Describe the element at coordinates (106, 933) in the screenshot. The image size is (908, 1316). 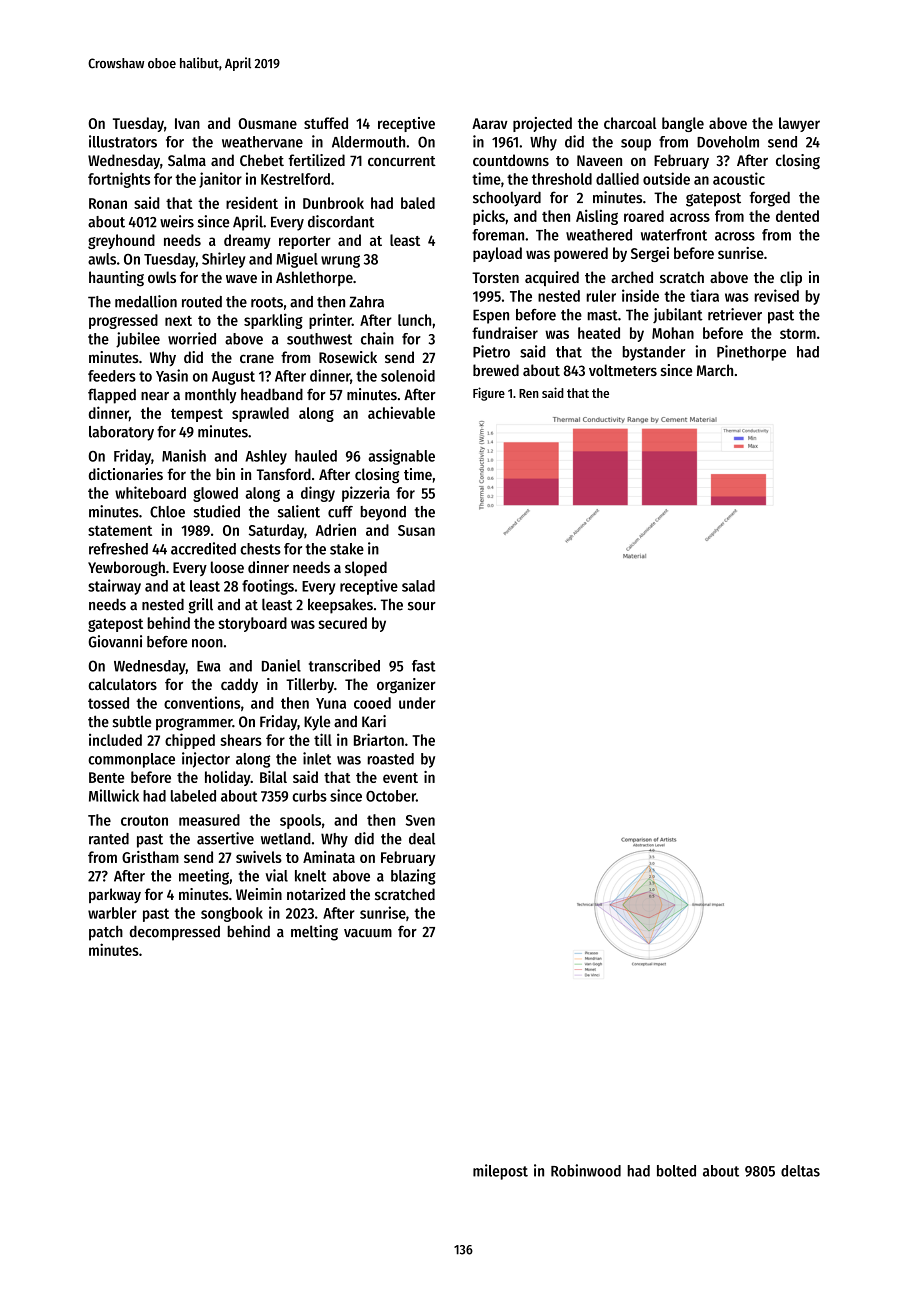
I see `patch` at that location.
